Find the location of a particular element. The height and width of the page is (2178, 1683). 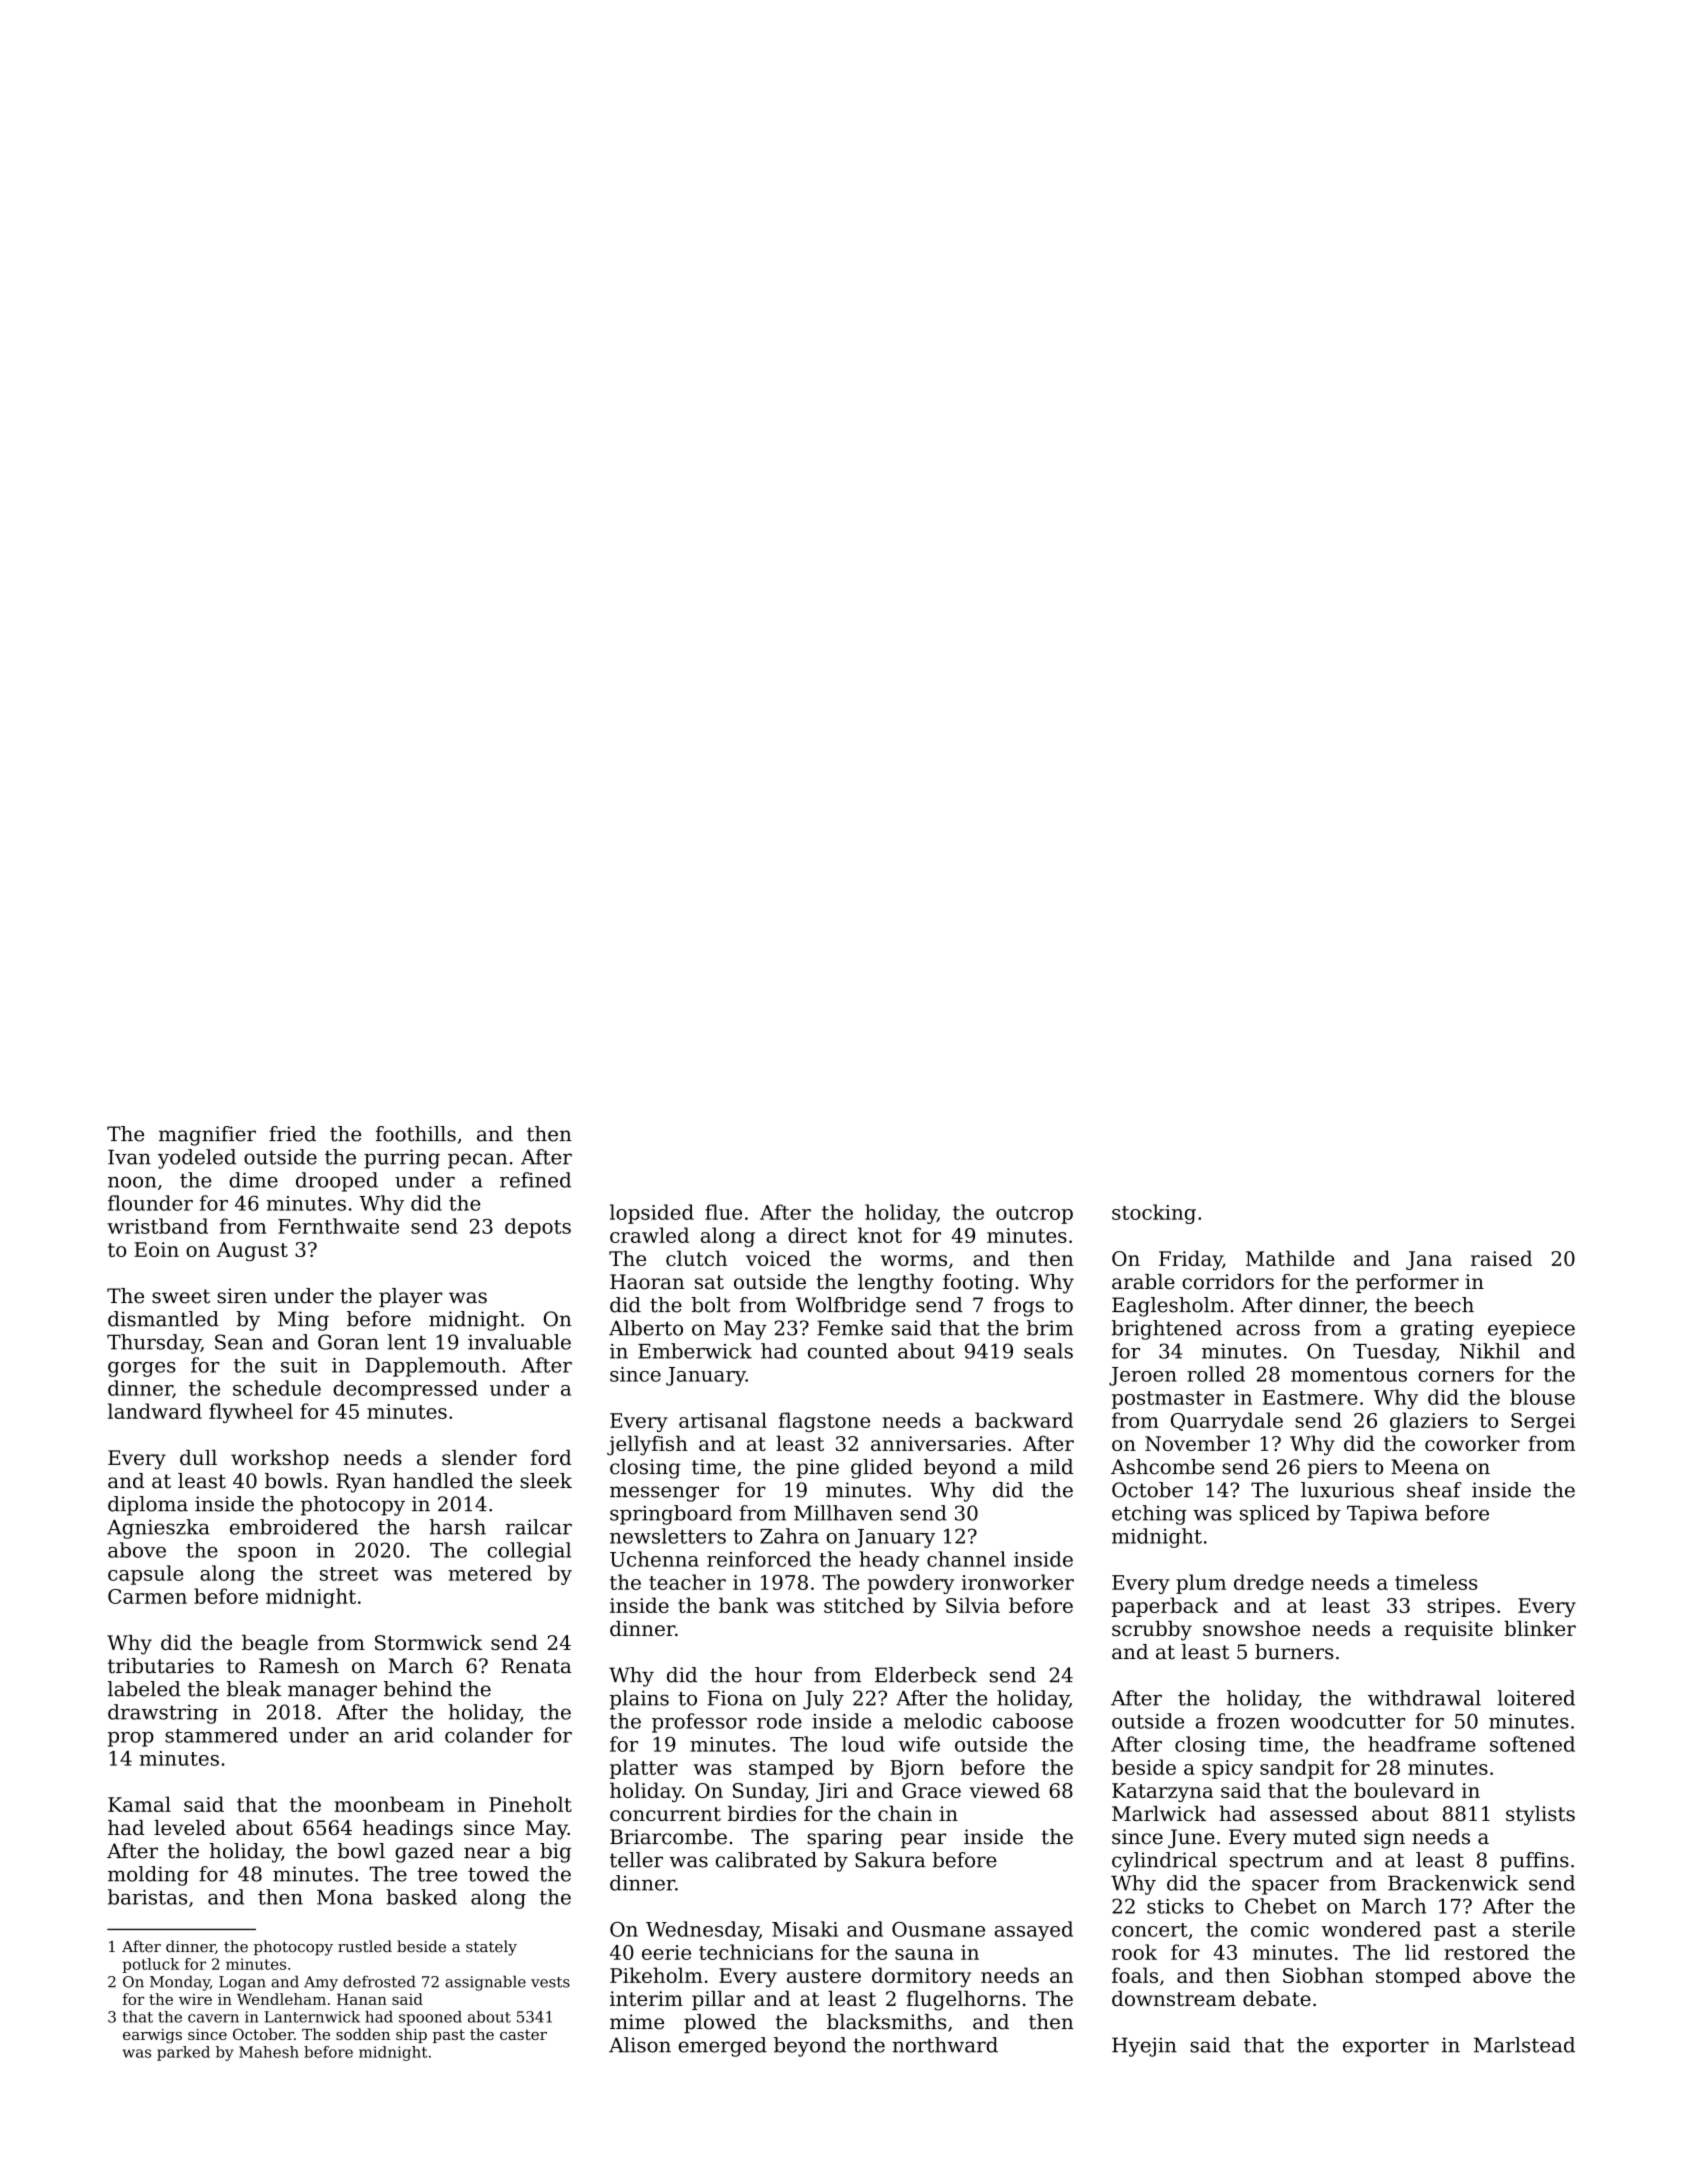

beech is located at coordinates (1444, 1305).
